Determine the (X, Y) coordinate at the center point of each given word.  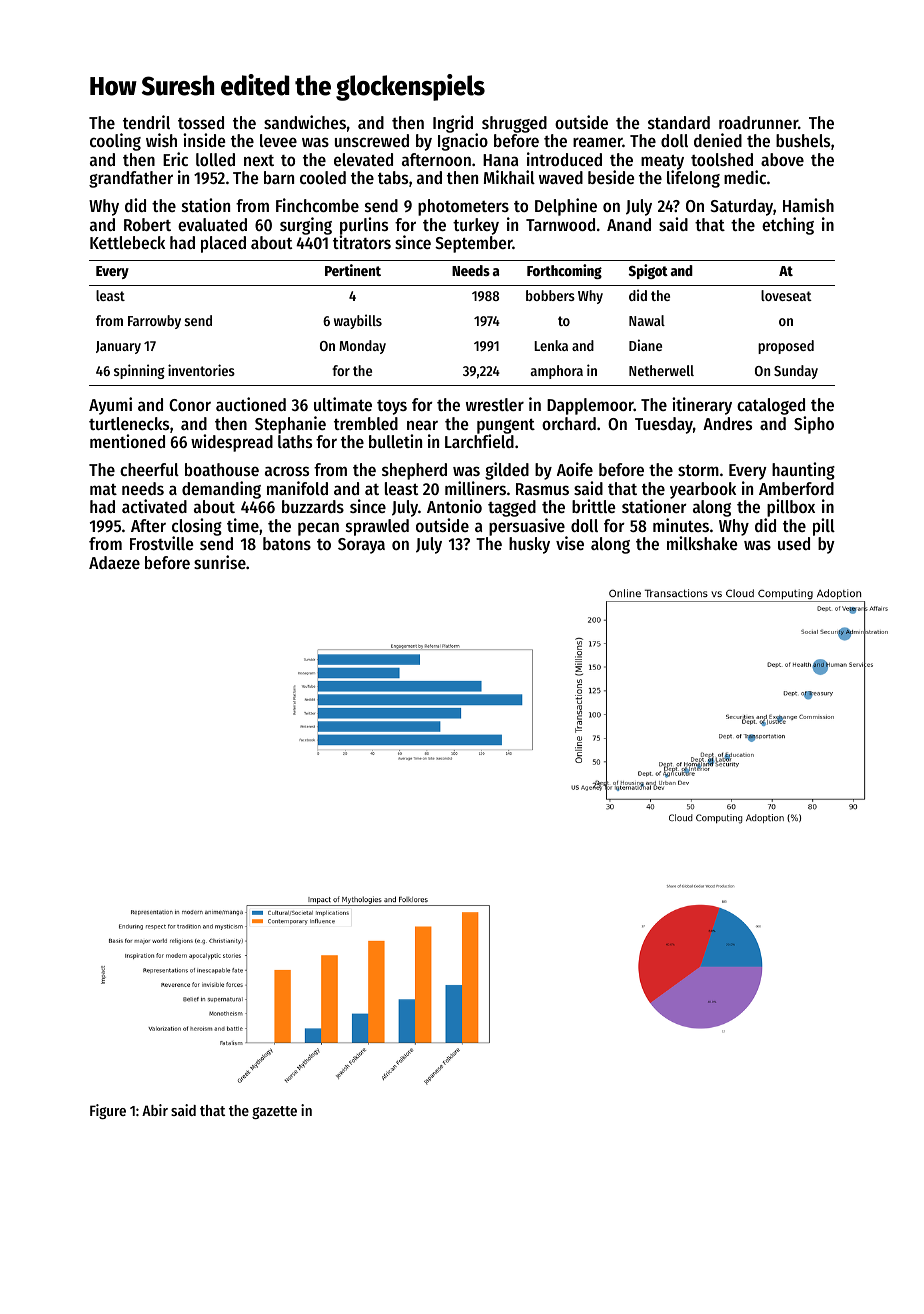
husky (529, 545)
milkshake (702, 543)
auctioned (251, 404)
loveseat (786, 295)
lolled (215, 159)
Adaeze (114, 562)
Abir (155, 1110)
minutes (681, 525)
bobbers (550, 295)
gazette (274, 1112)
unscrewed (372, 140)
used (794, 543)
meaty (662, 162)
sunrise (220, 562)
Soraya (361, 546)
